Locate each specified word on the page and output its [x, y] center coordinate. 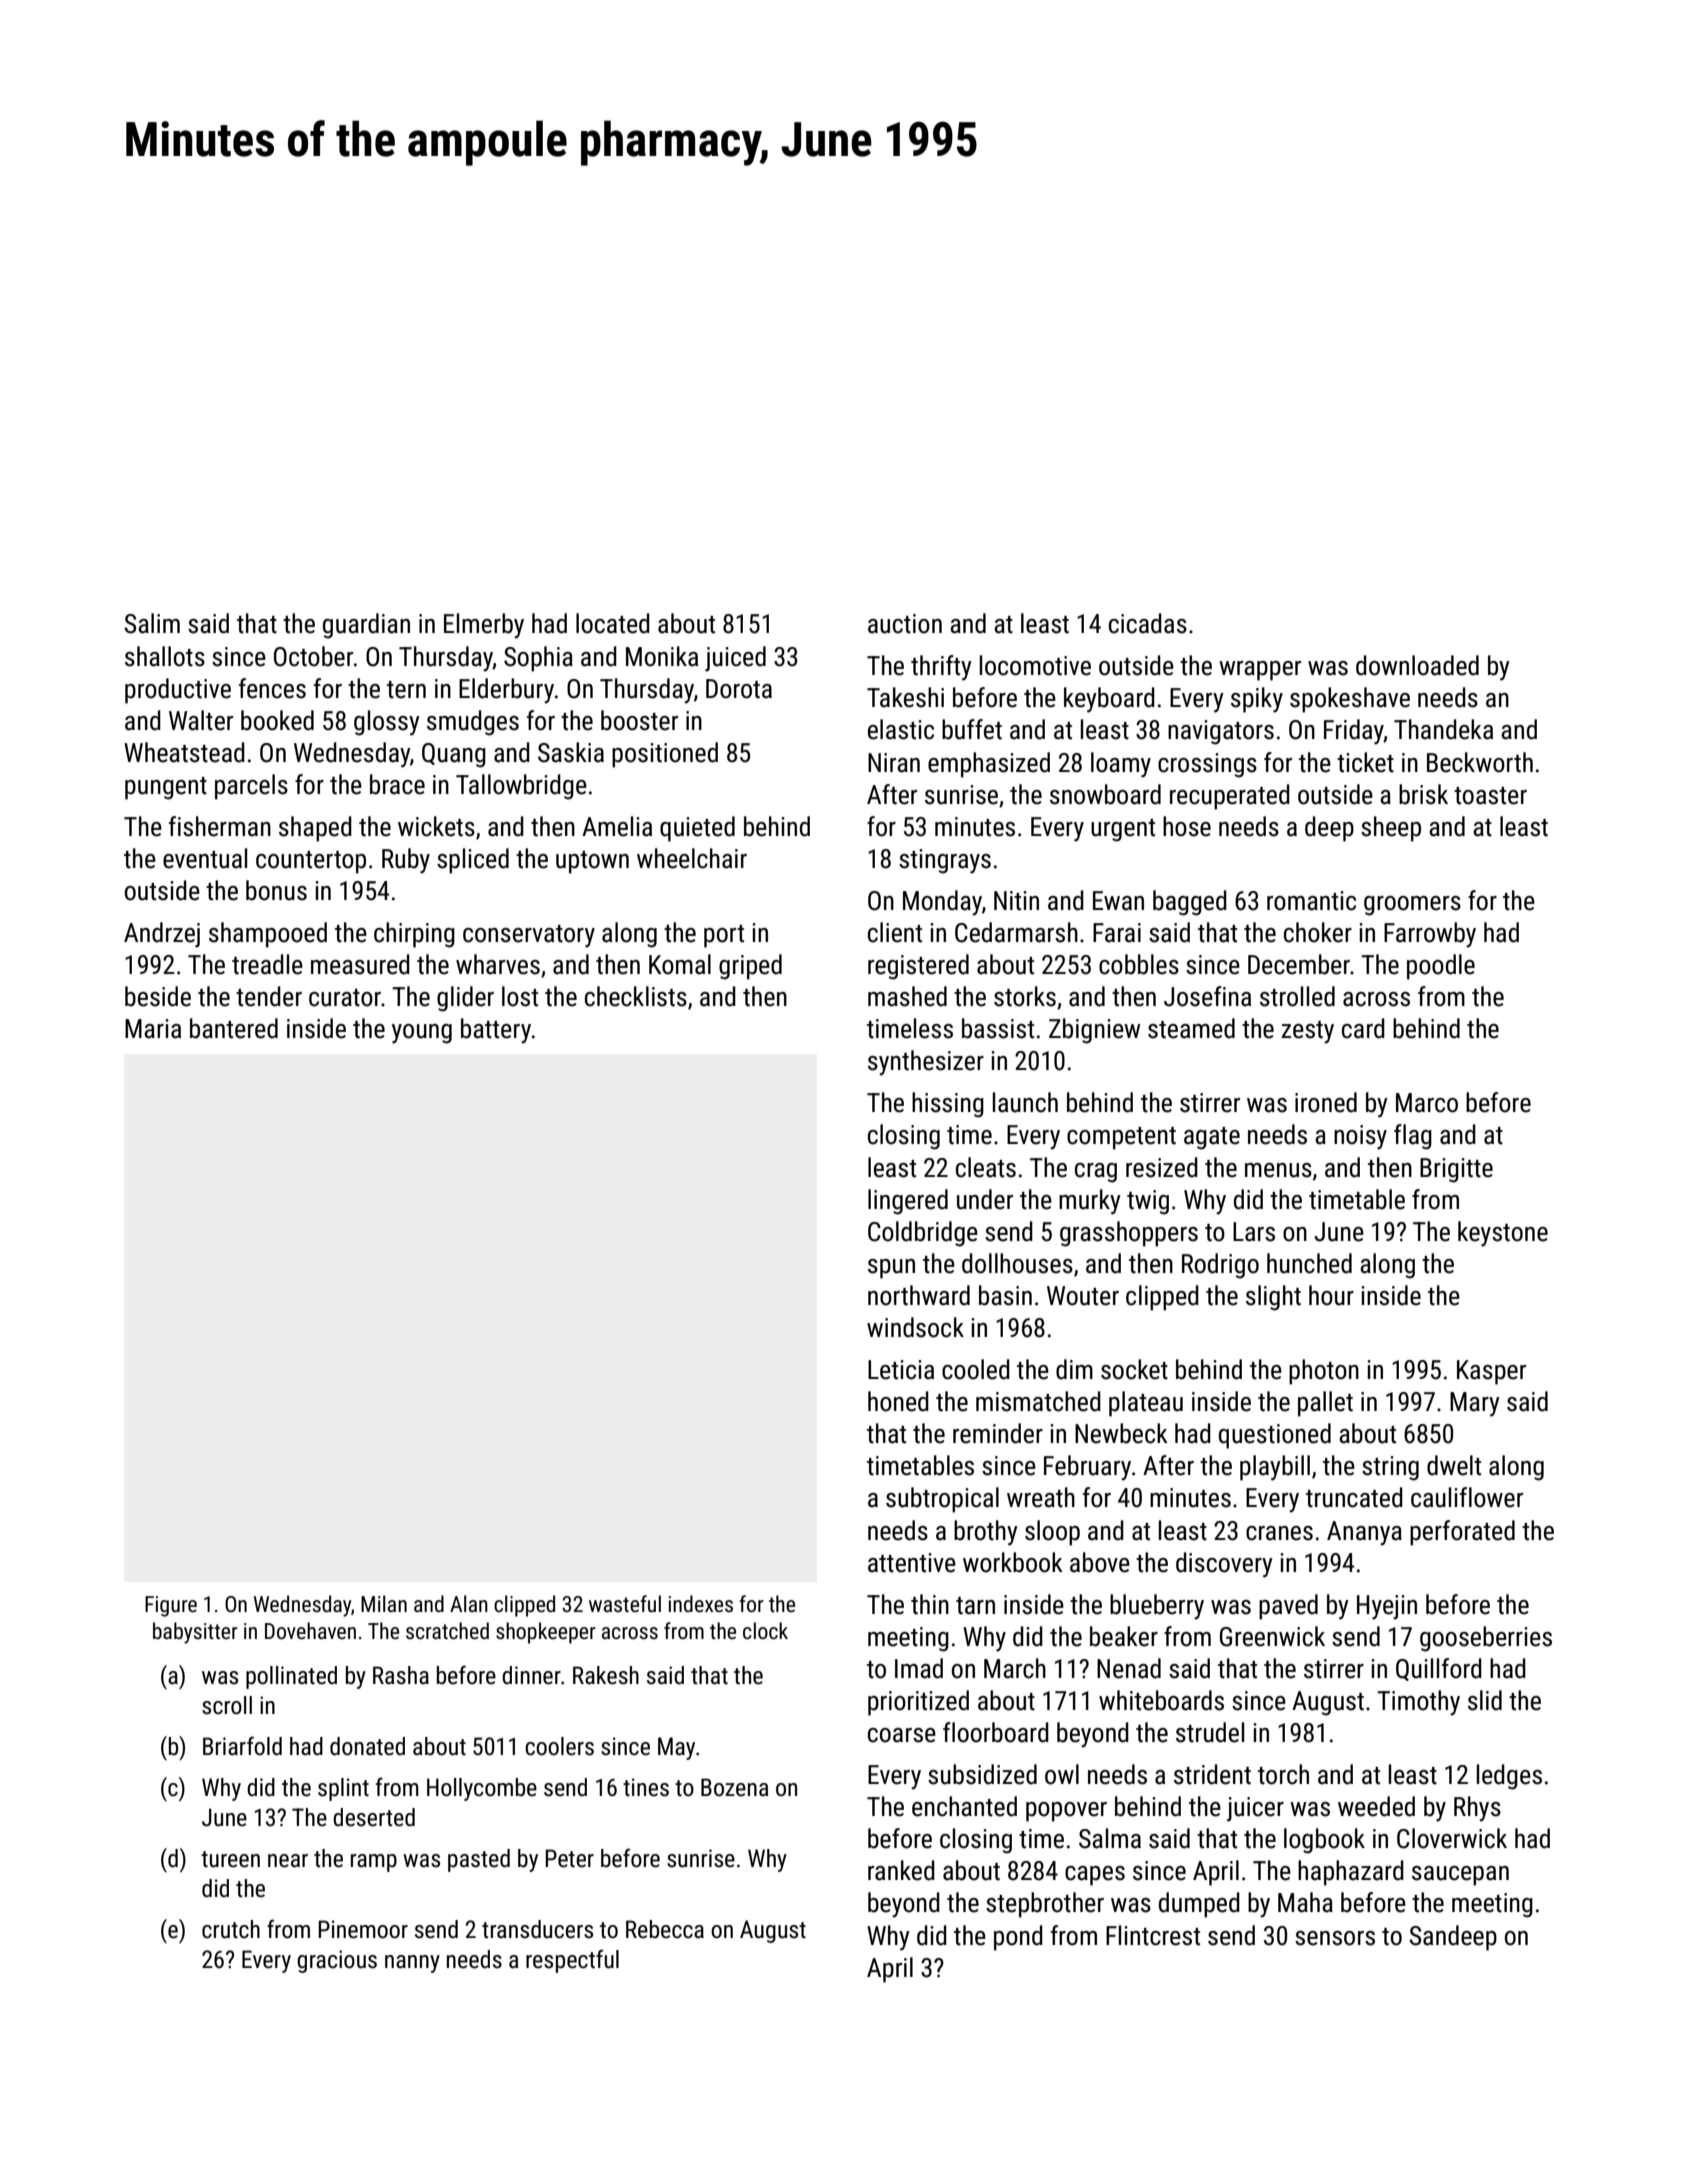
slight [1273, 1298]
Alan [469, 1603]
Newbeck [1121, 1433]
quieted [697, 829]
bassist [998, 1028]
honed [898, 1401]
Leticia [901, 1370]
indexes [701, 1604]
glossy [387, 723]
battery [496, 1031]
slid [1485, 1700]
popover [1066, 1812]
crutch [231, 1929]
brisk [1423, 794]
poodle [1441, 967]
